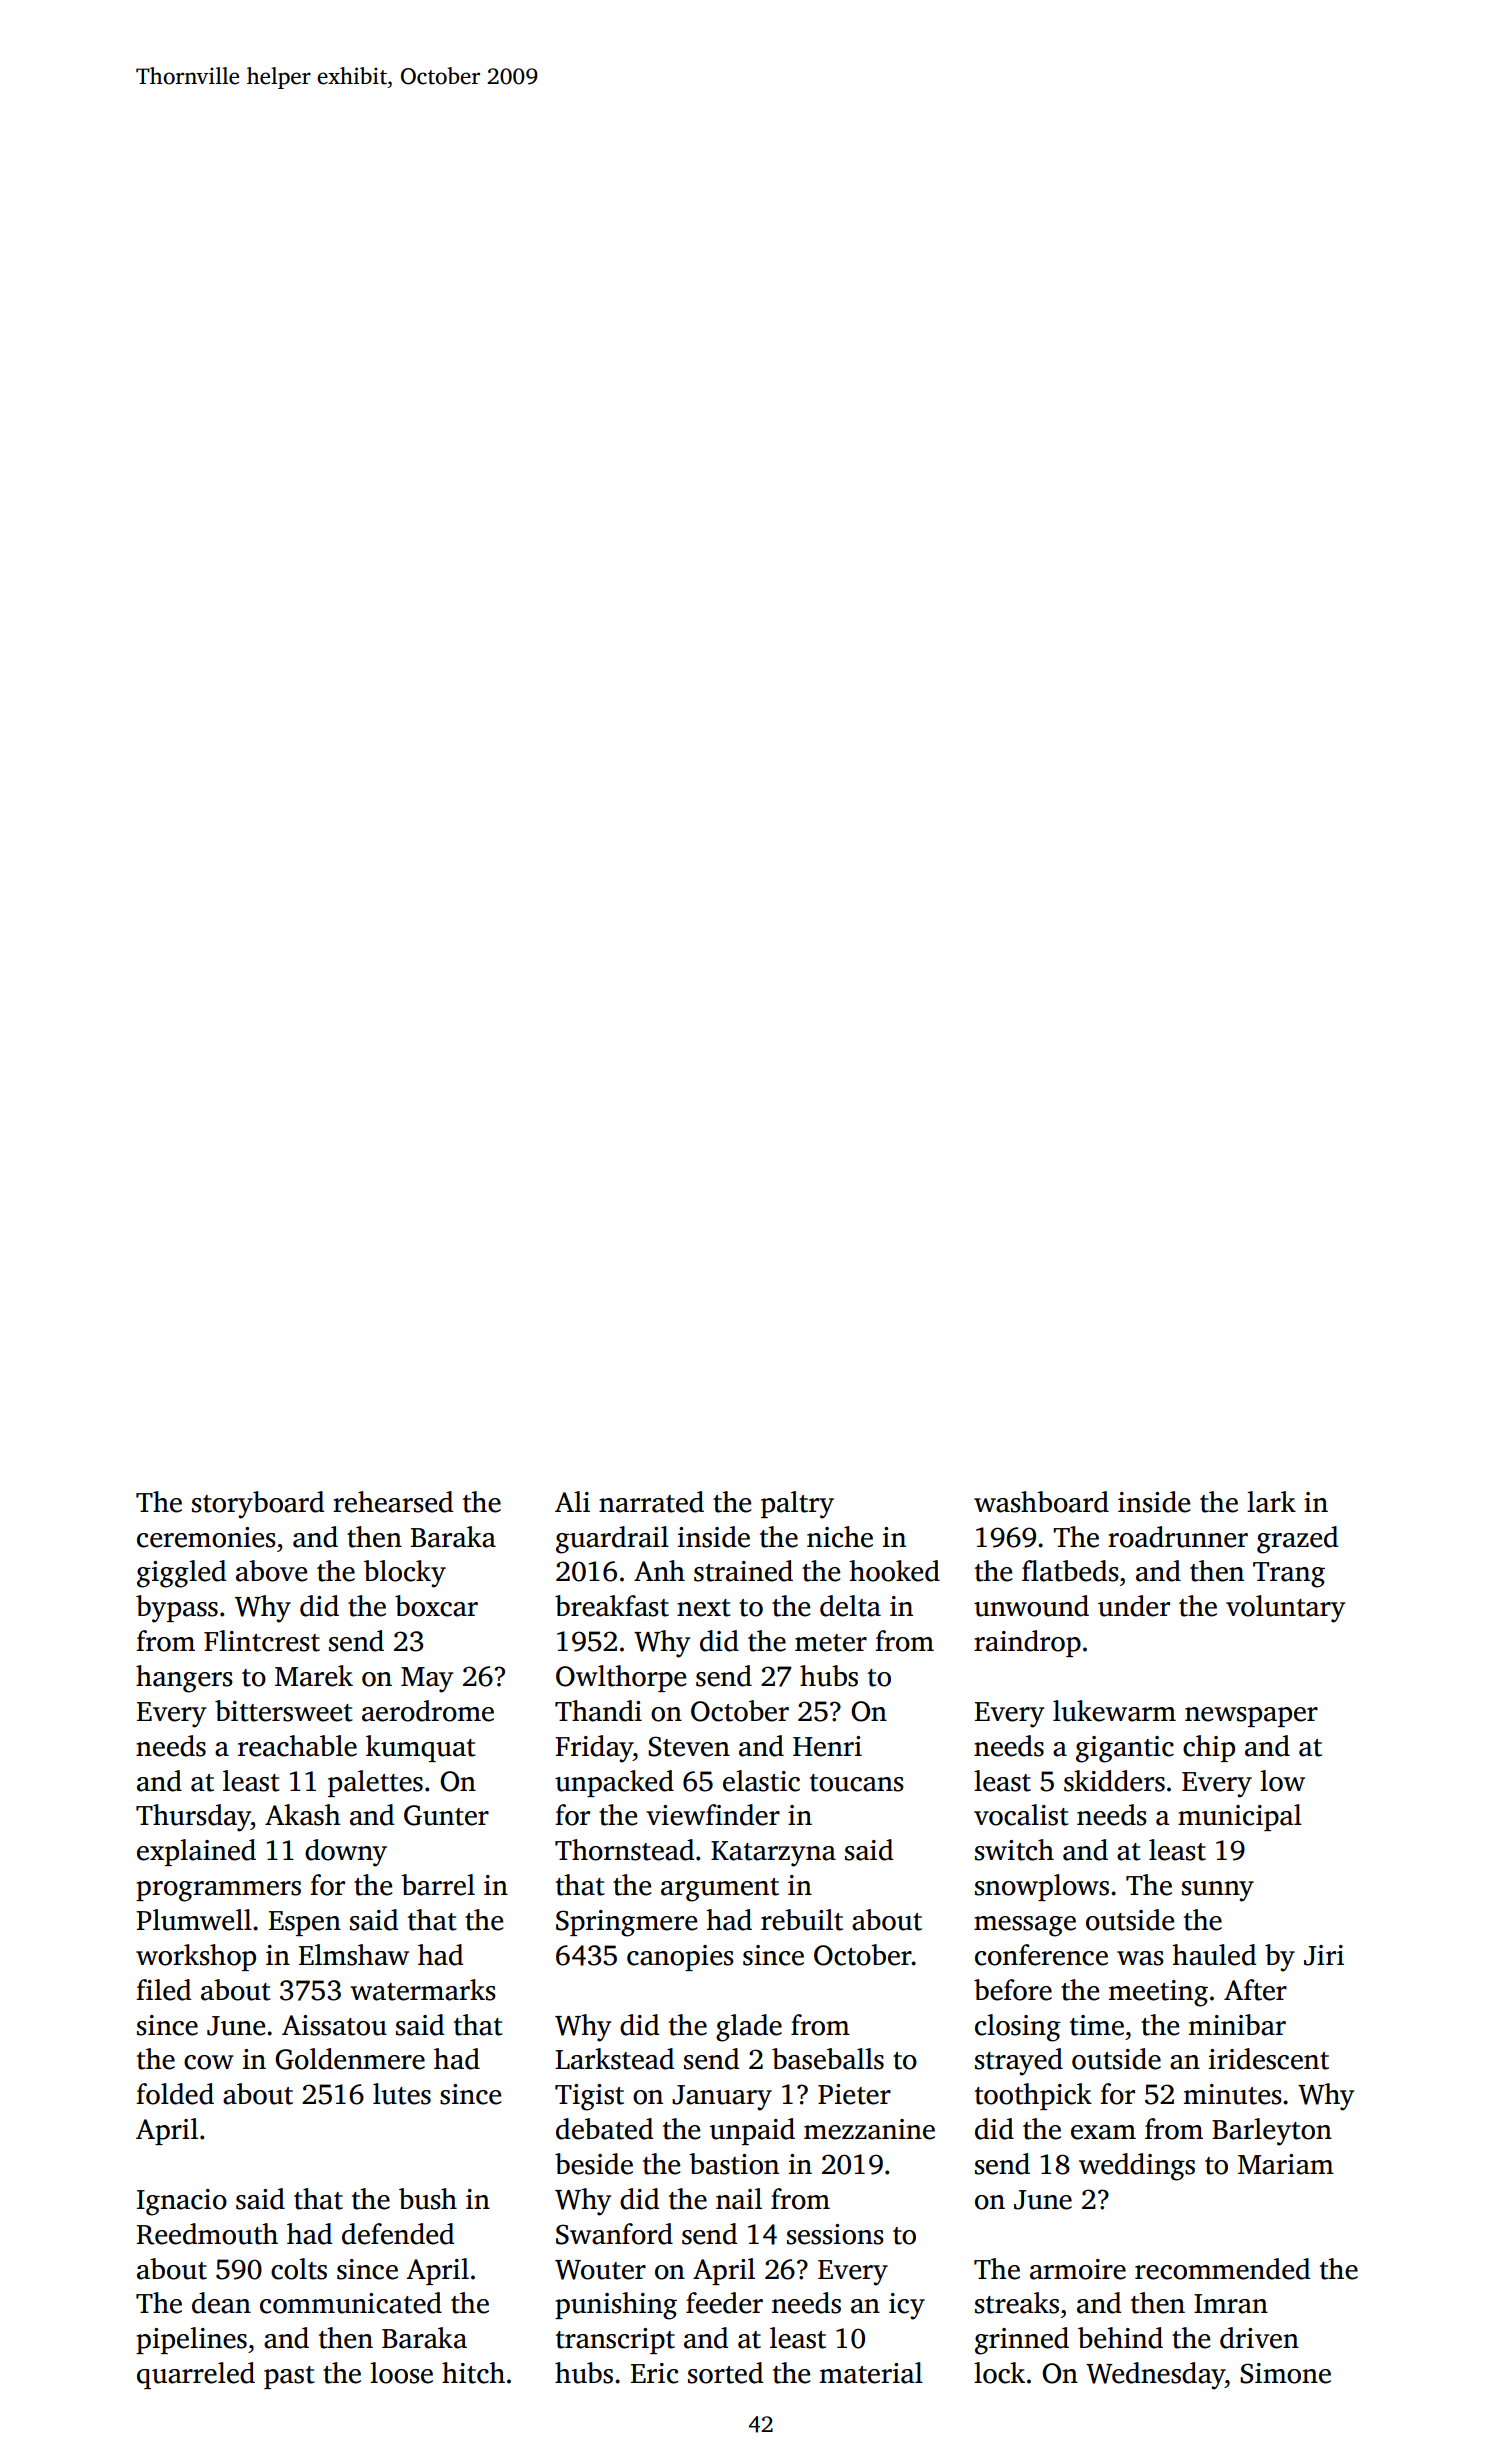  What do you see at coordinates (831, 1643) in the page?
I see `meter` at bounding box center [831, 1643].
